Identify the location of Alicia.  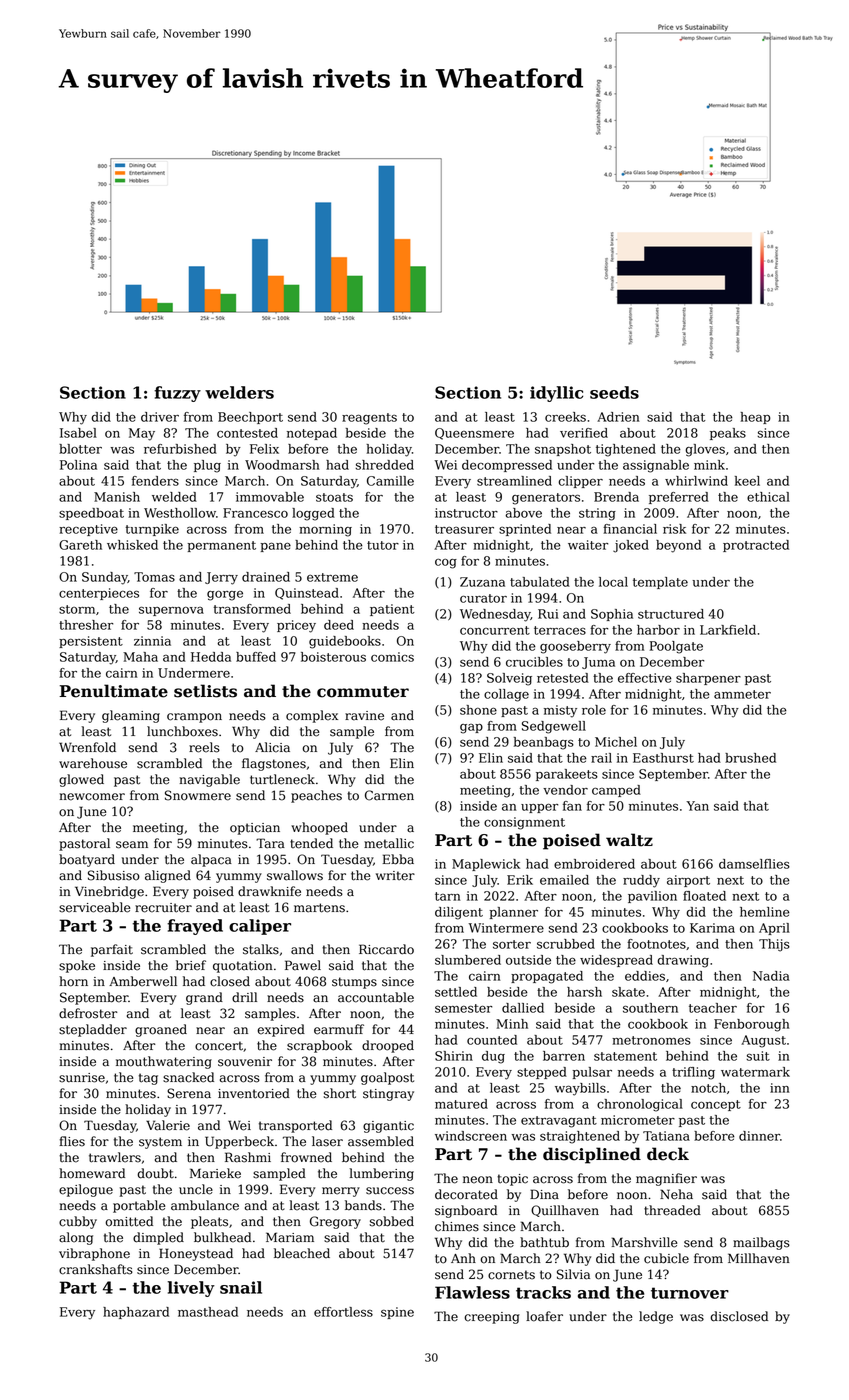
(272, 747).
